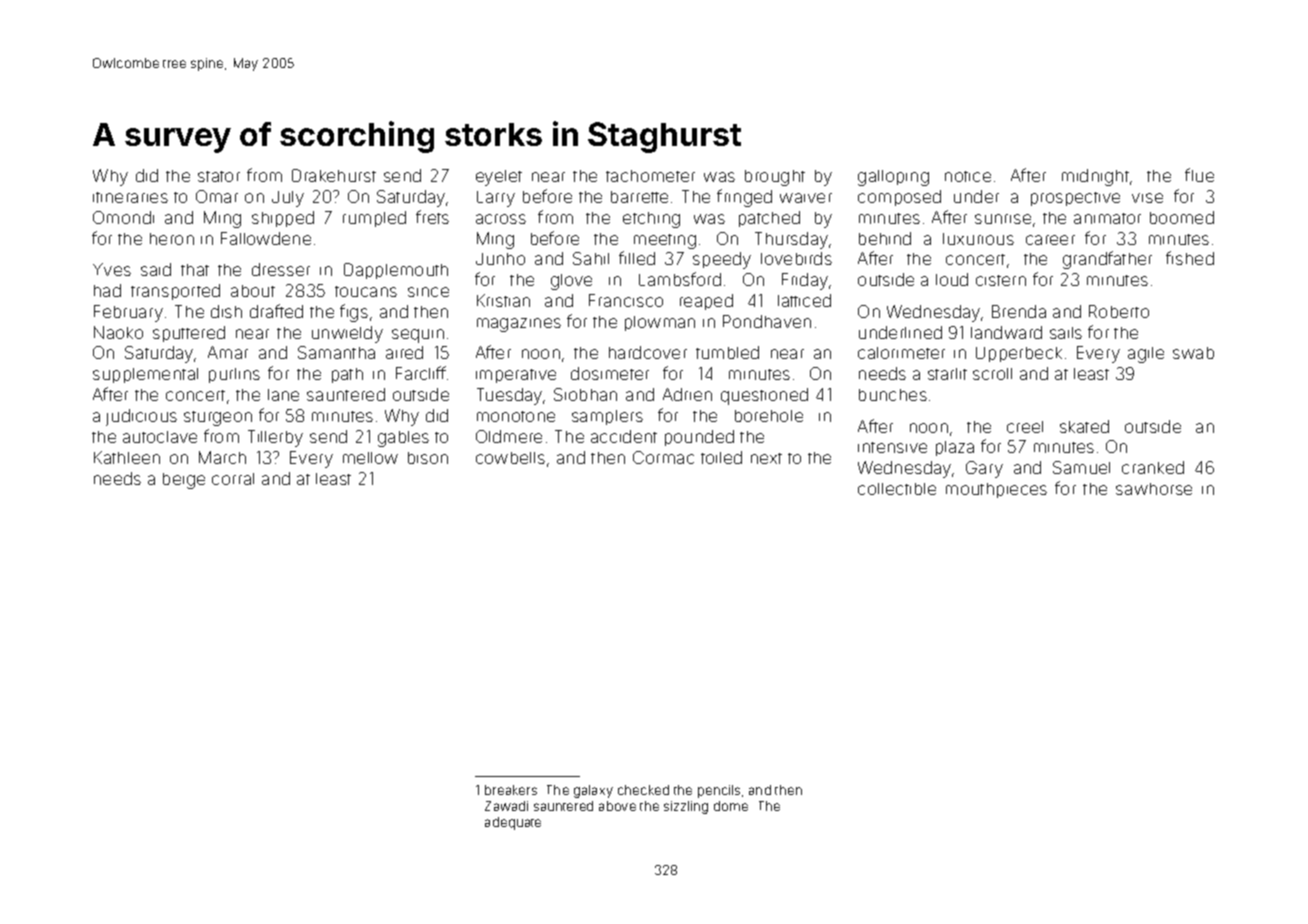  I want to click on questioned, so click(764, 396).
